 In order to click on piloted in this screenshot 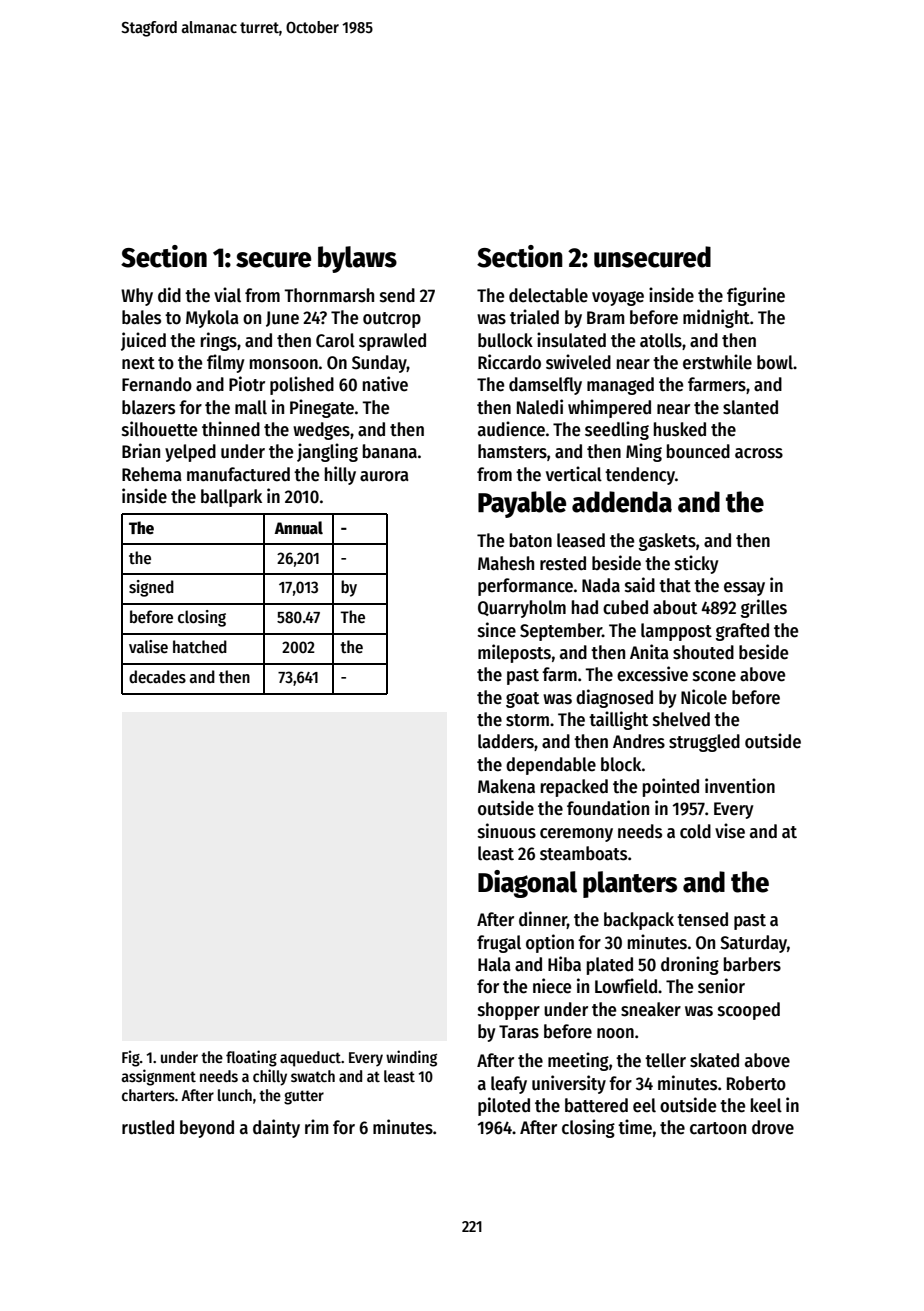, I will do `click(504, 1106)`.
